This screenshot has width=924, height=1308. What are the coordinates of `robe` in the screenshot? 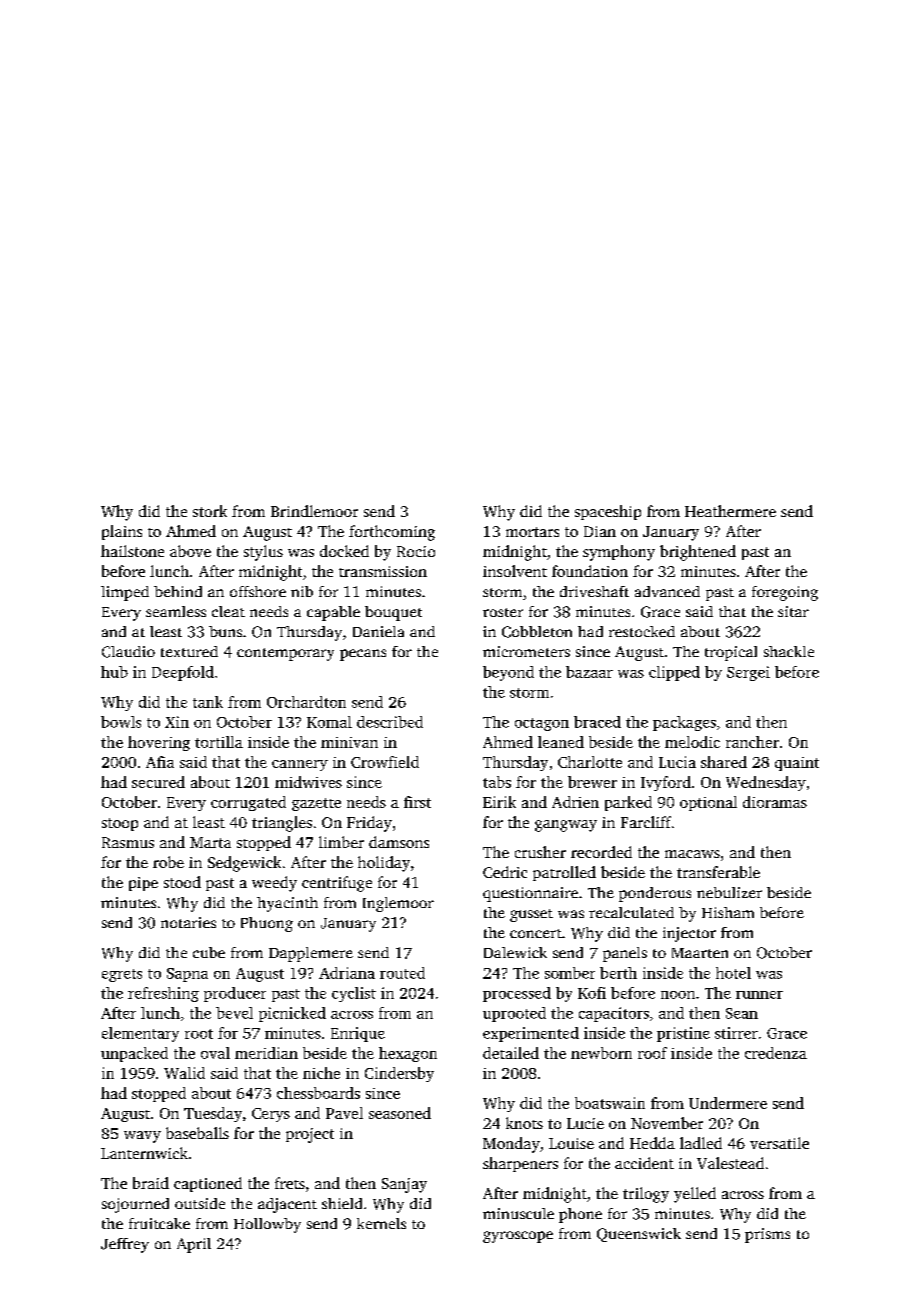 It's located at (168, 862).
